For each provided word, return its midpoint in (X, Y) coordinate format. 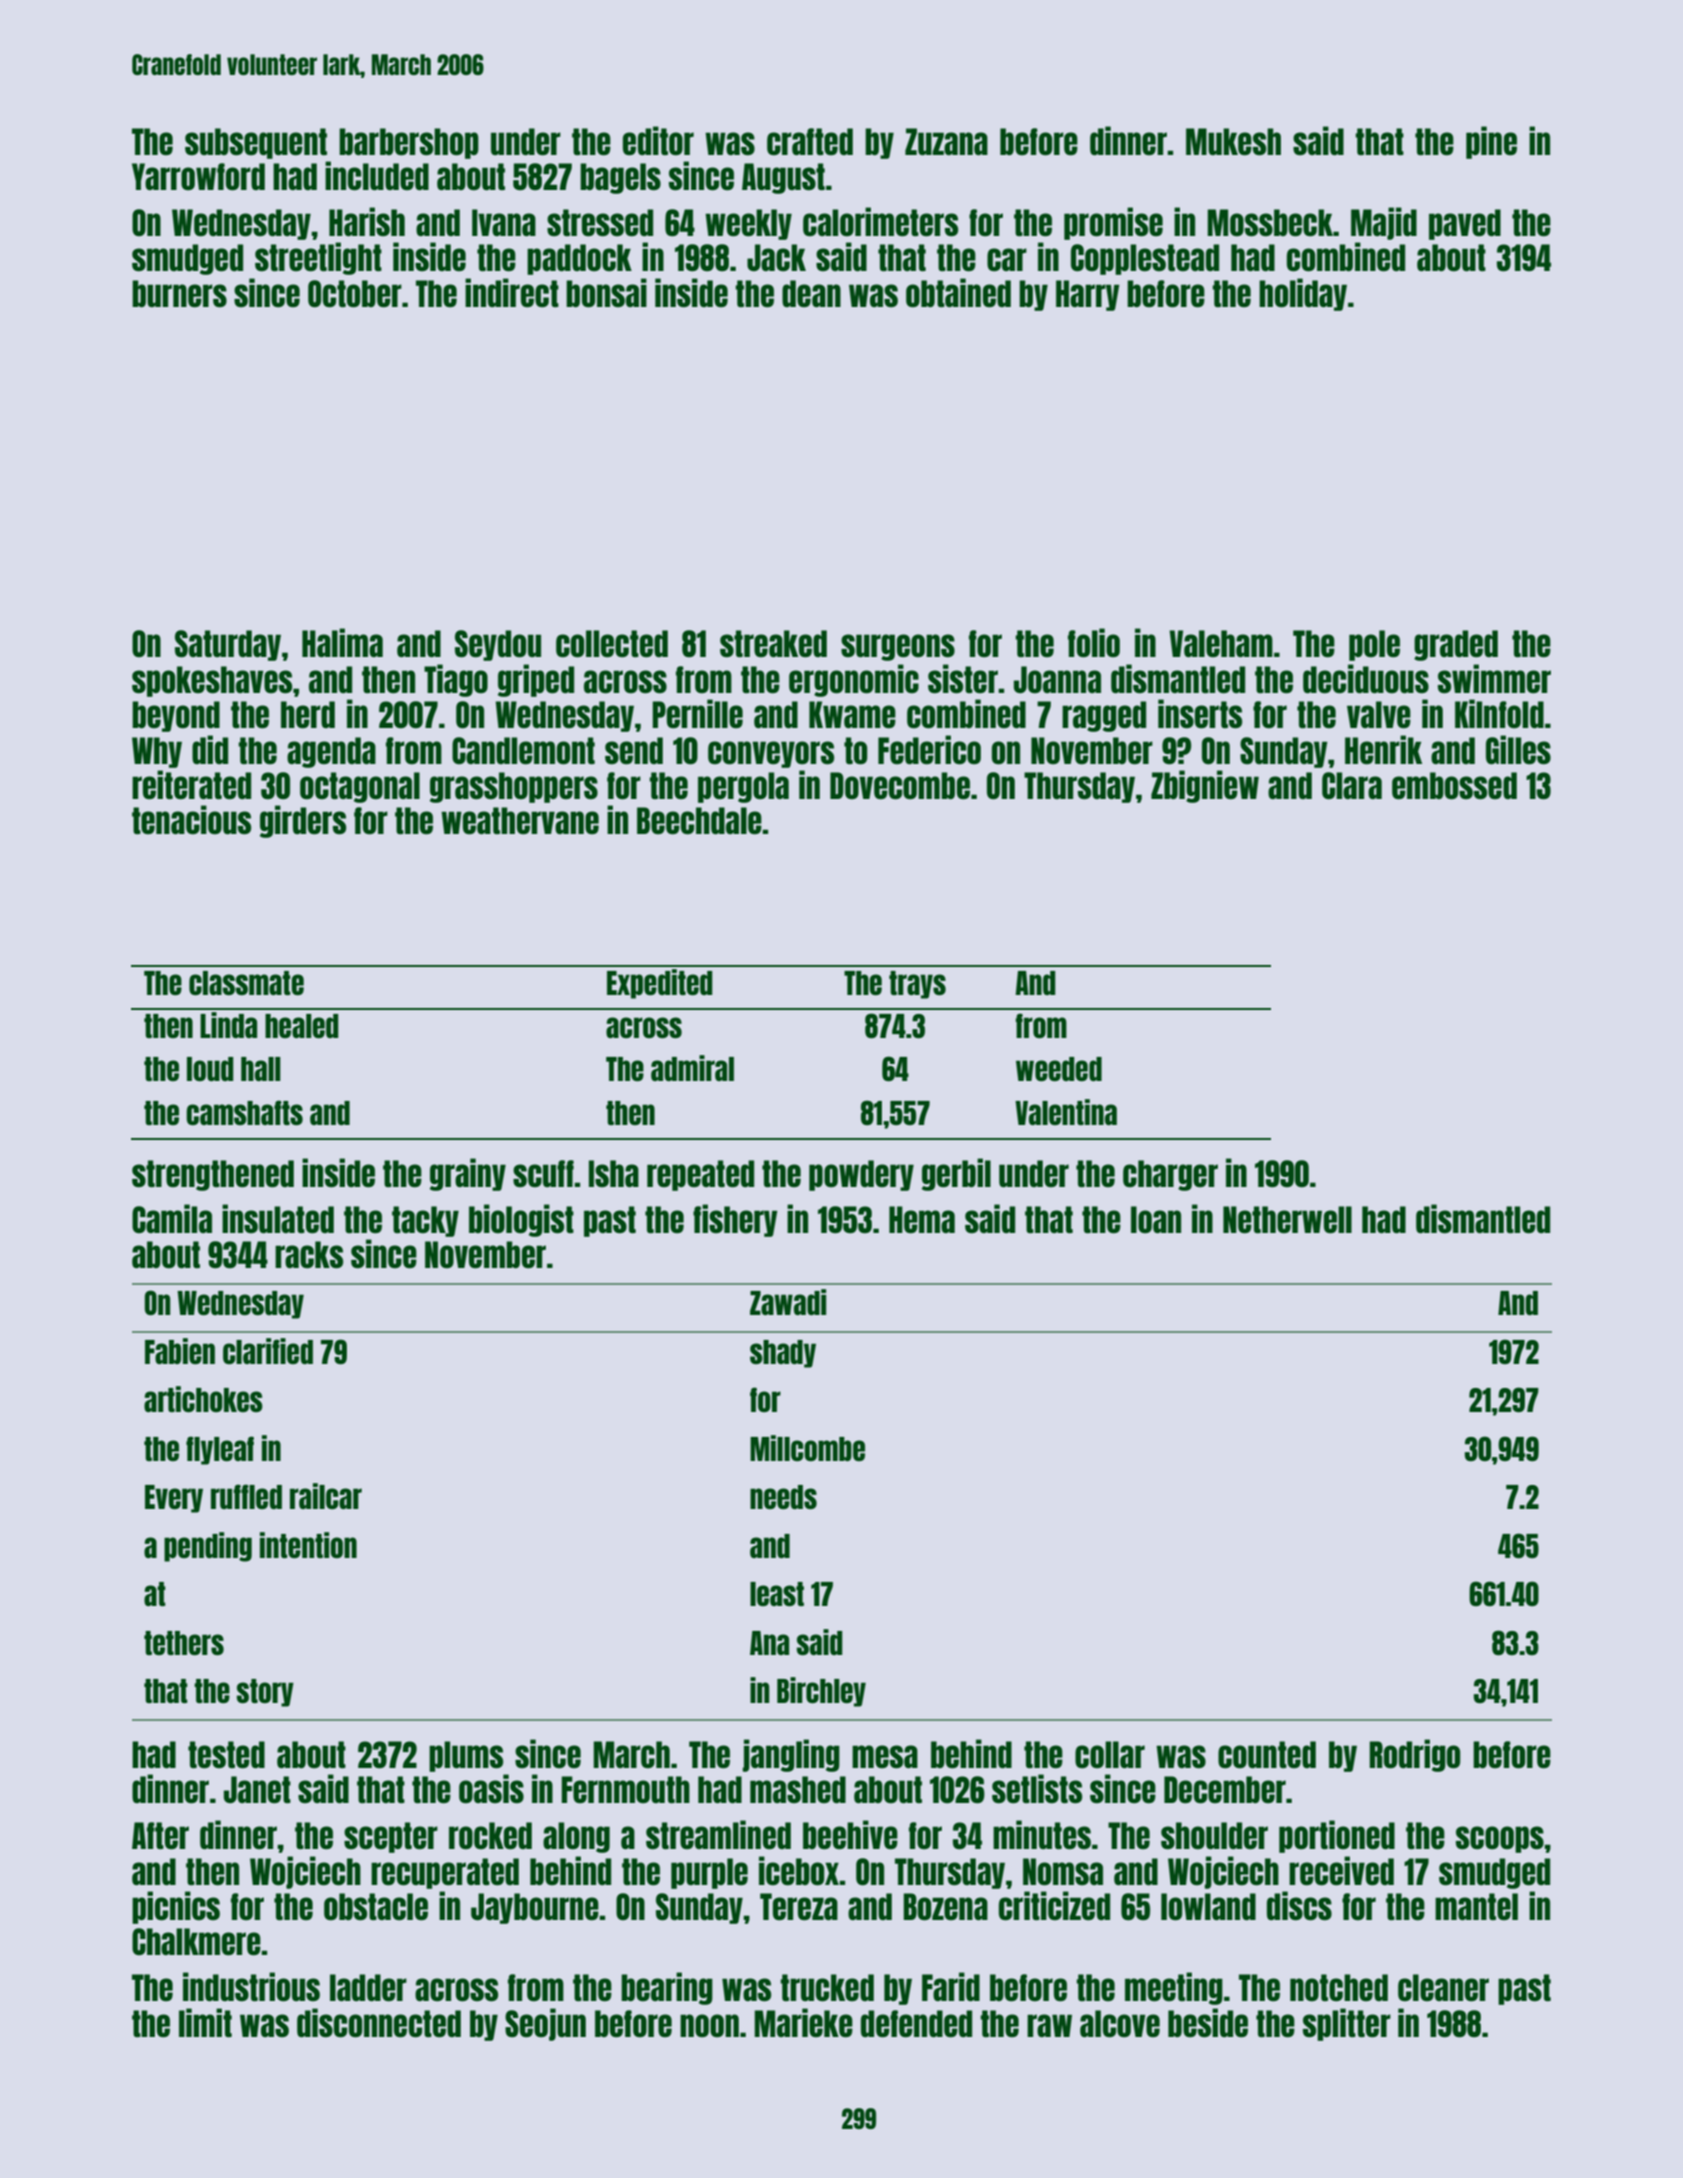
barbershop (409, 143)
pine (1491, 142)
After (160, 1836)
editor (658, 141)
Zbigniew (1205, 786)
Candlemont (523, 751)
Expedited (660, 984)
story (265, 1693)
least (777, 1594)
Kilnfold (1499, 714)
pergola (743, 787)
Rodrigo (1414, 1755)
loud (210, 1069)
